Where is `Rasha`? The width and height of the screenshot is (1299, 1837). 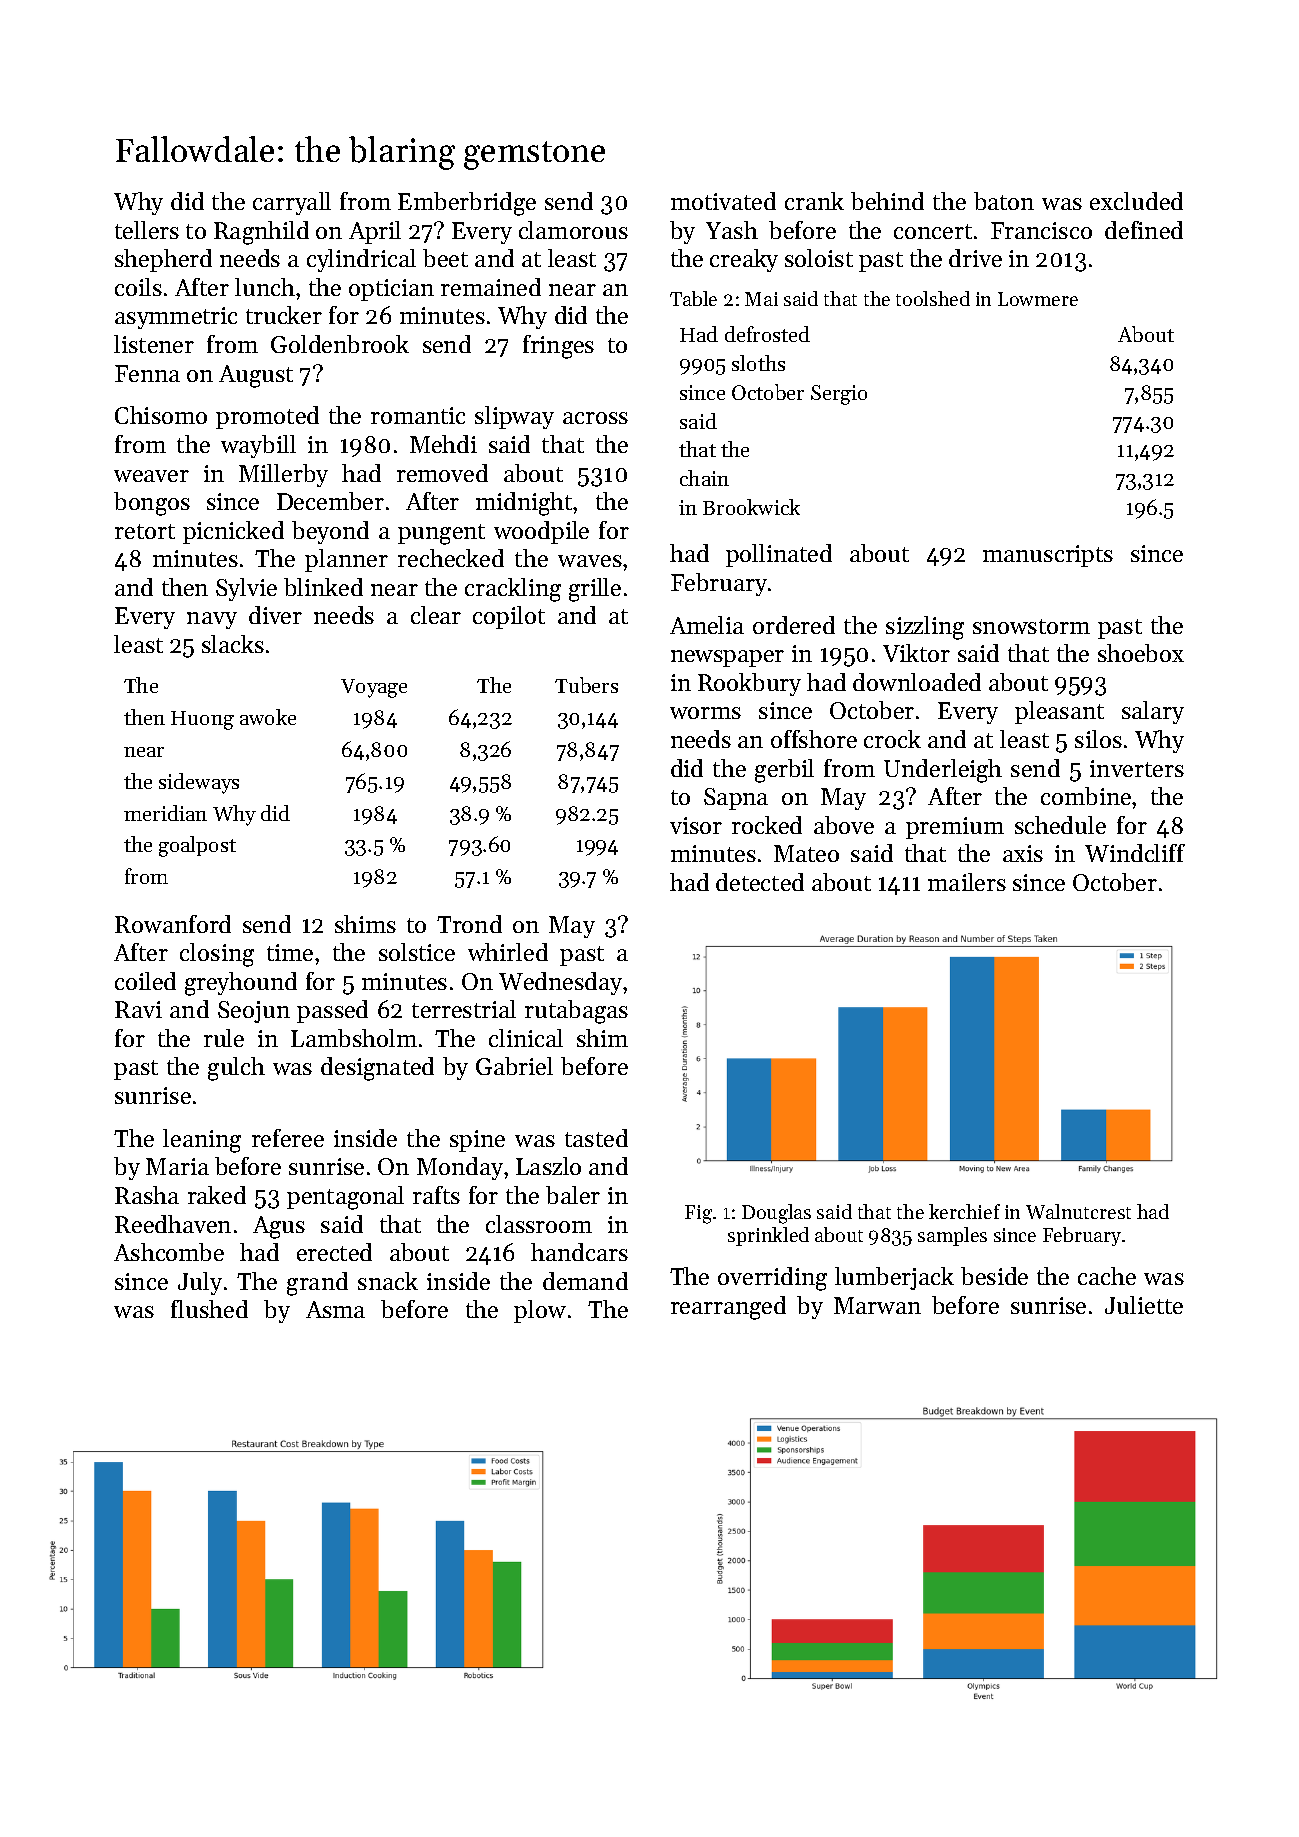 Rasha is located at coordinates (147, 1195).
